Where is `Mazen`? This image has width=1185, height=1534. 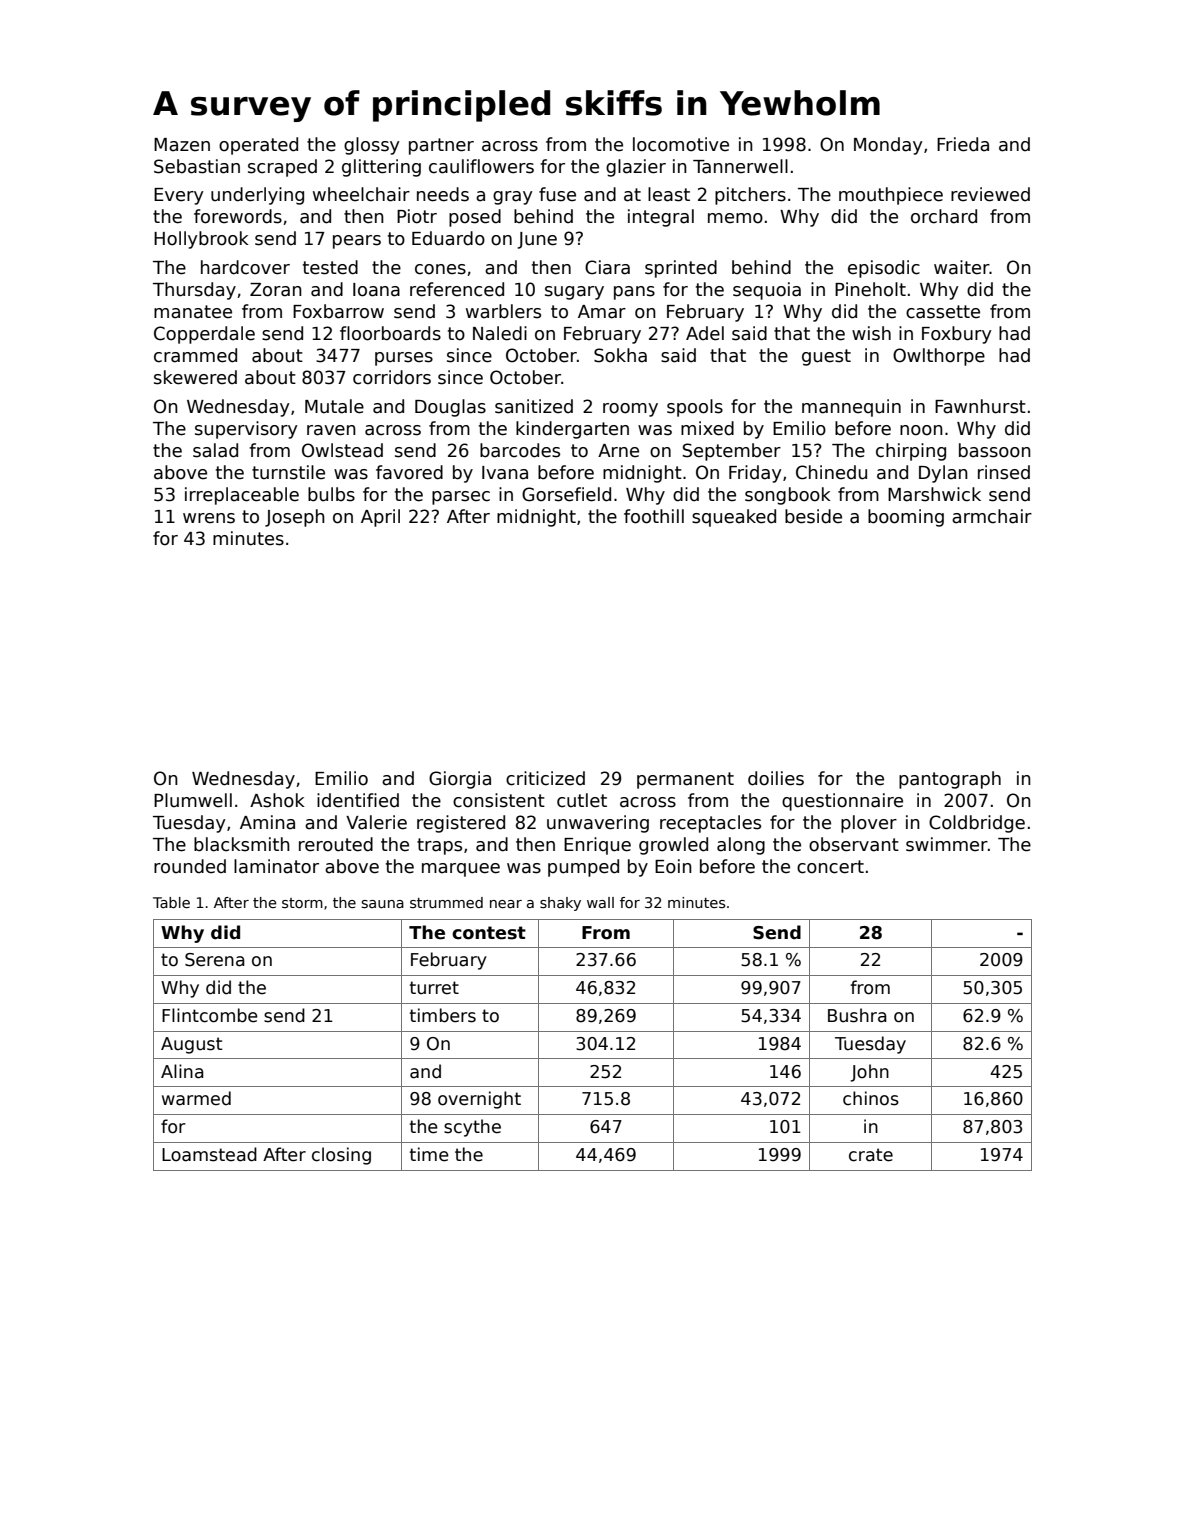 Mazen is located at coordinates (182, 145).
